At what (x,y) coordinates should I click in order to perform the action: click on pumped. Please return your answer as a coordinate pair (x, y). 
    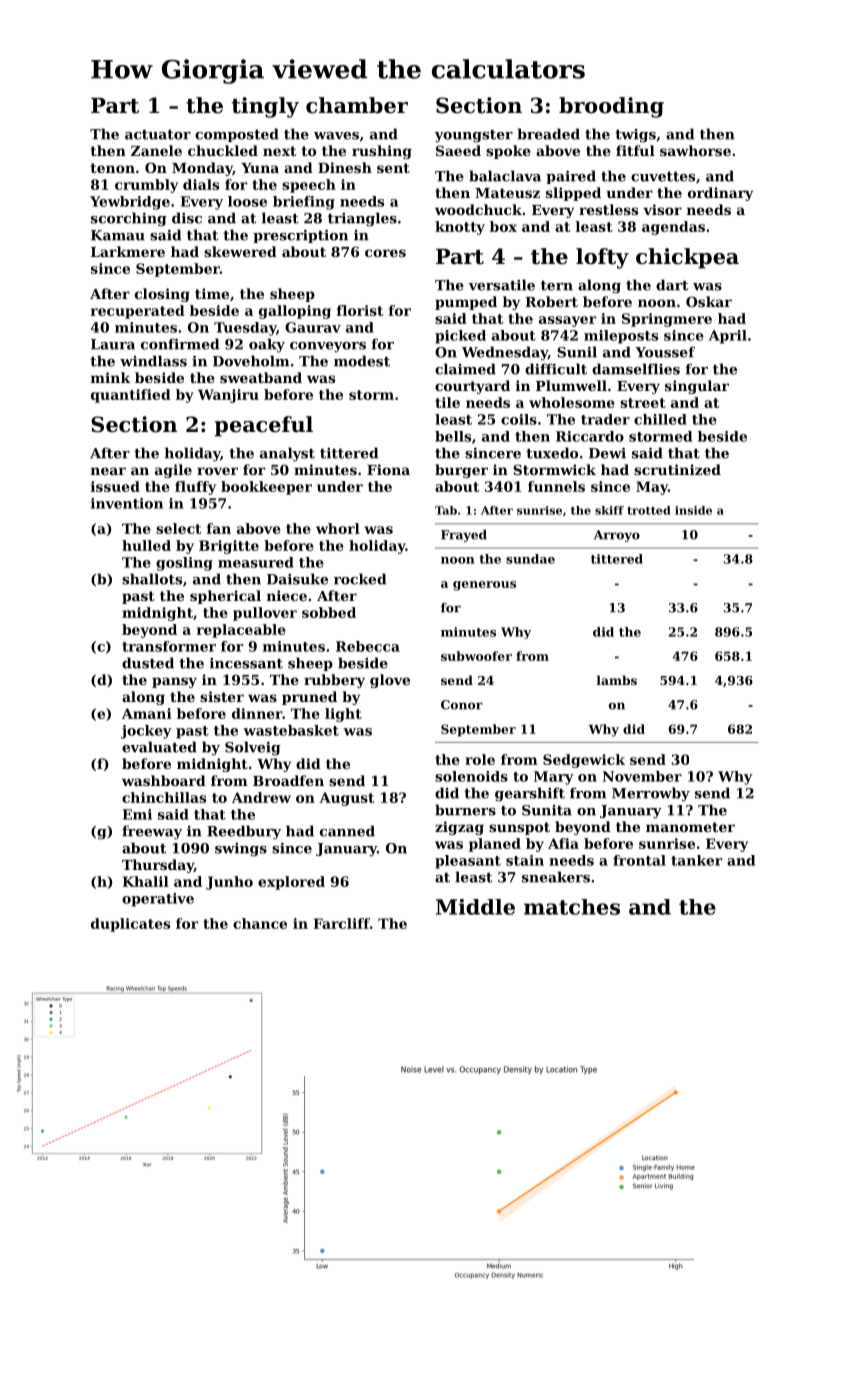
    Looking at the image, I should click on (466, 303).
